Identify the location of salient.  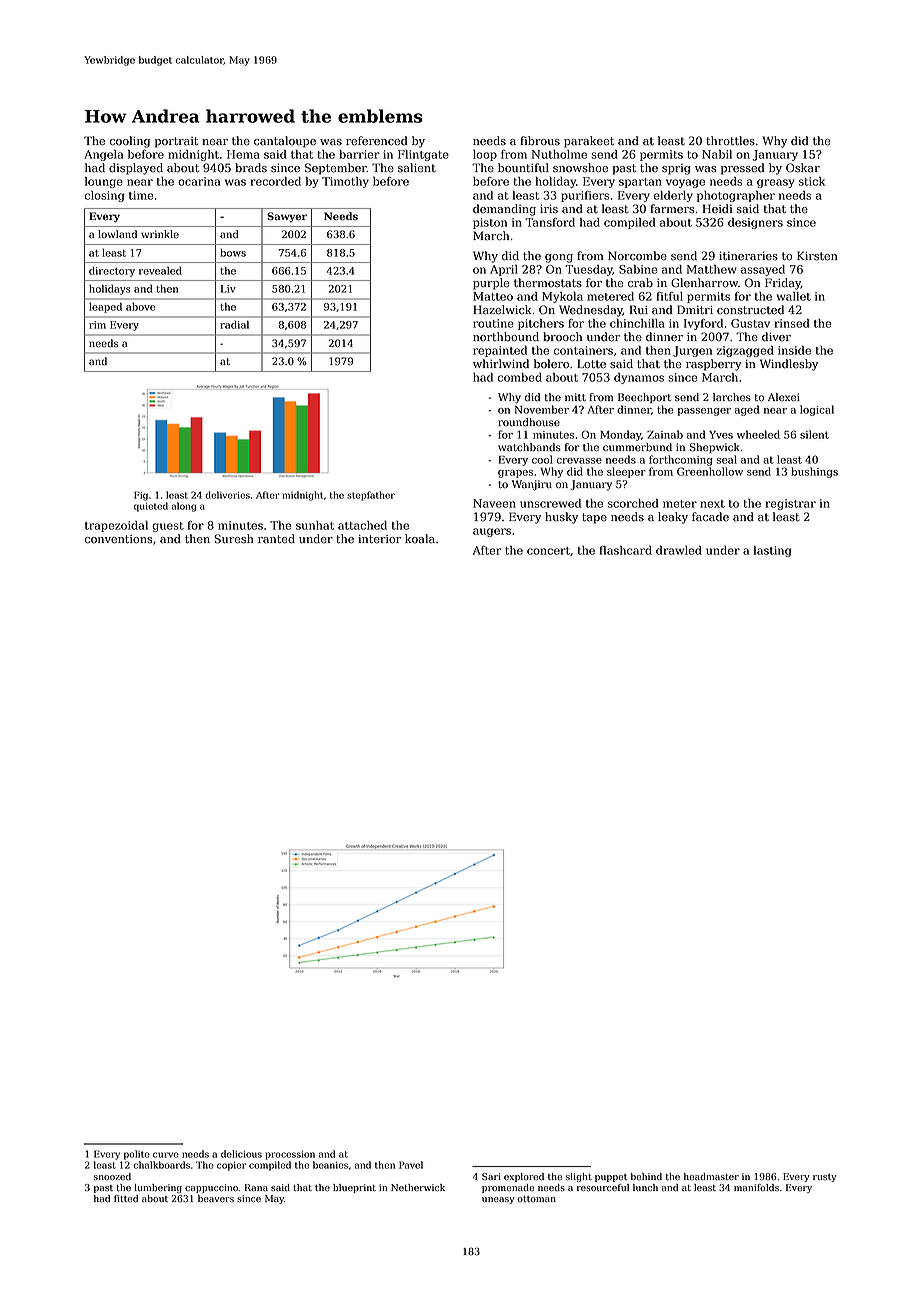
(417, 168).
